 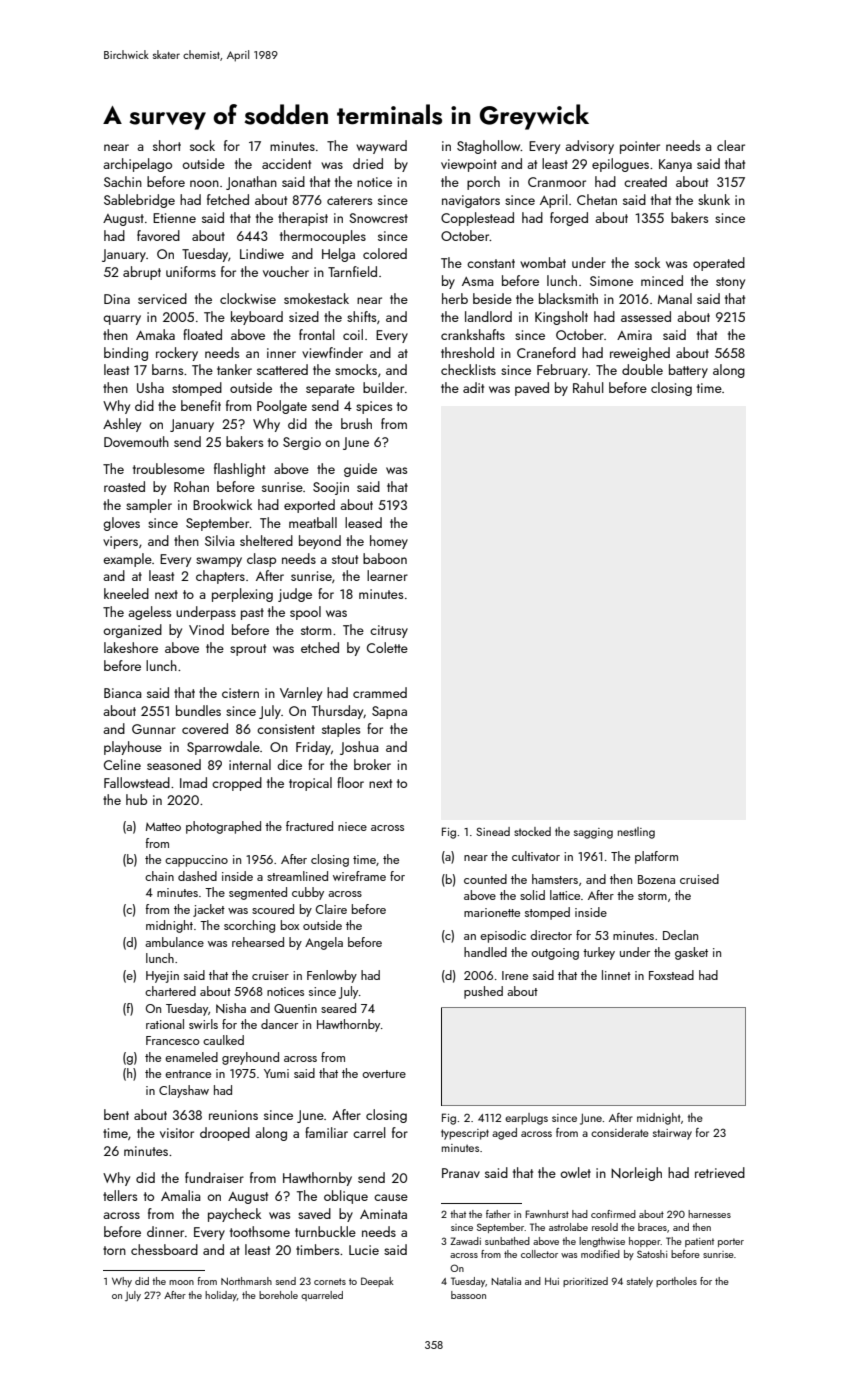 What do you see at coordinates (165, 1024) in the screenshot?
I see `rational` at bounding box center [165, 1024].
